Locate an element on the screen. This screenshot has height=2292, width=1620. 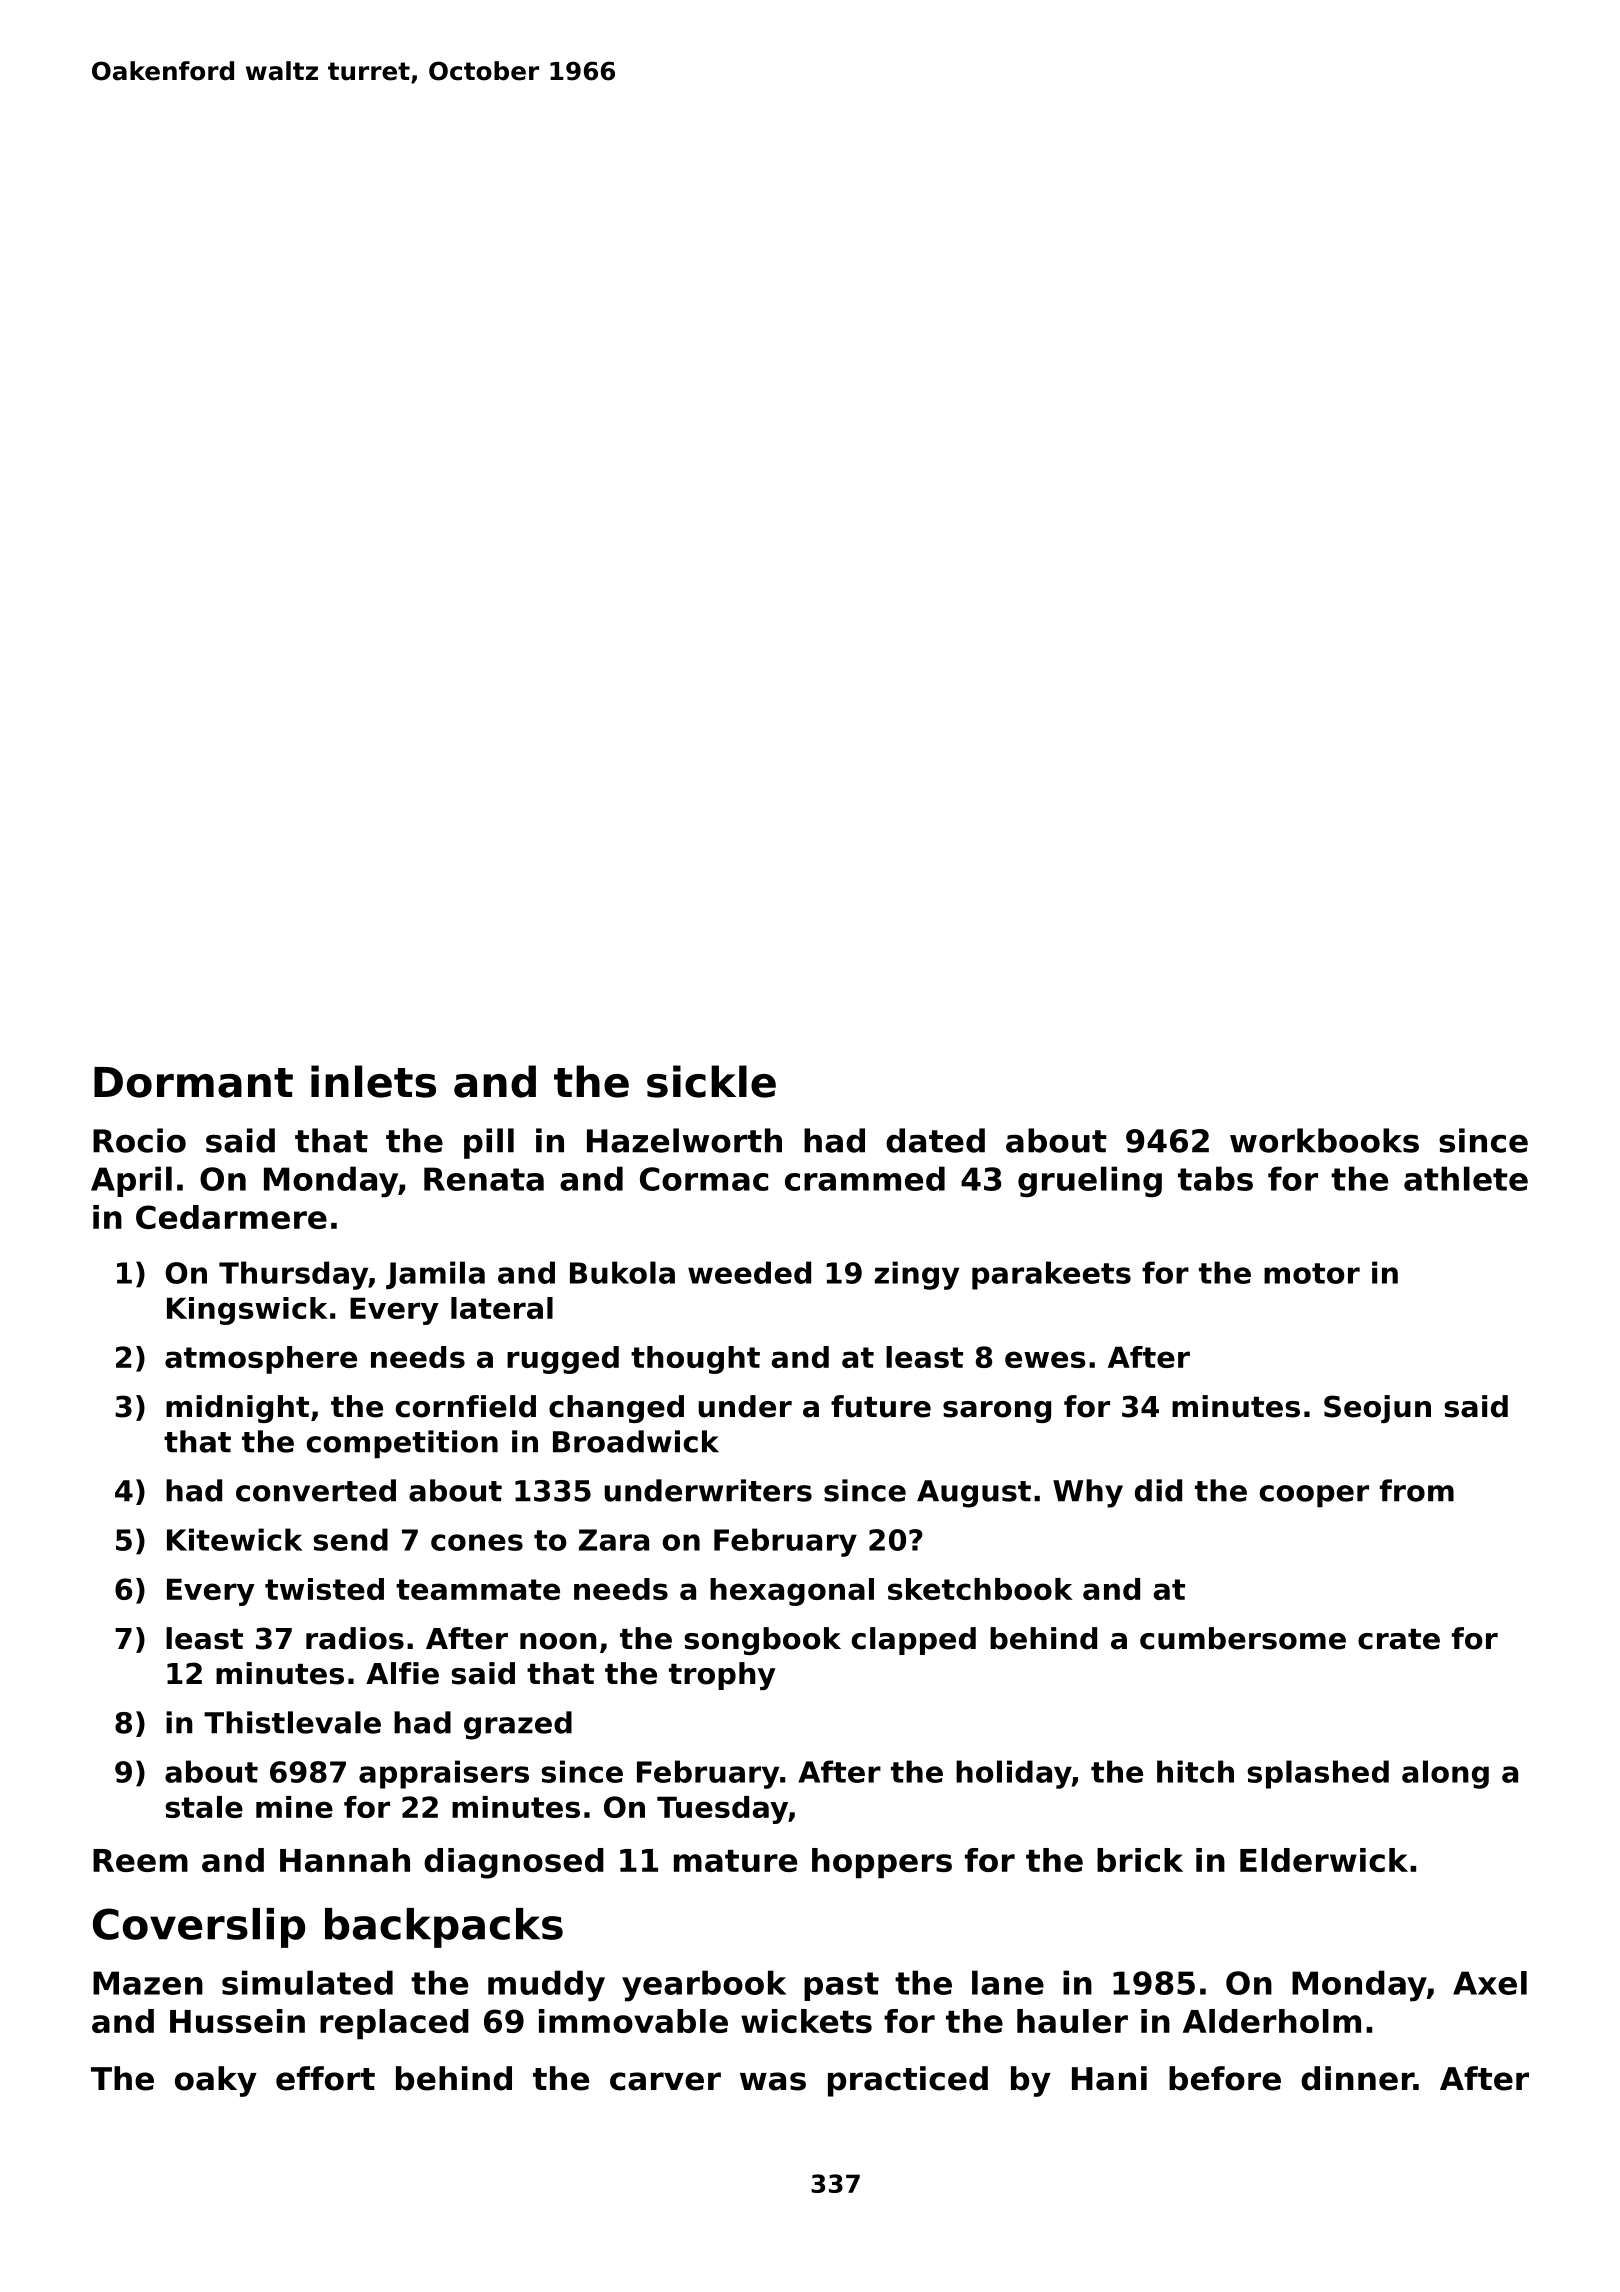
sickle is located at coordinates (711, 1081).
